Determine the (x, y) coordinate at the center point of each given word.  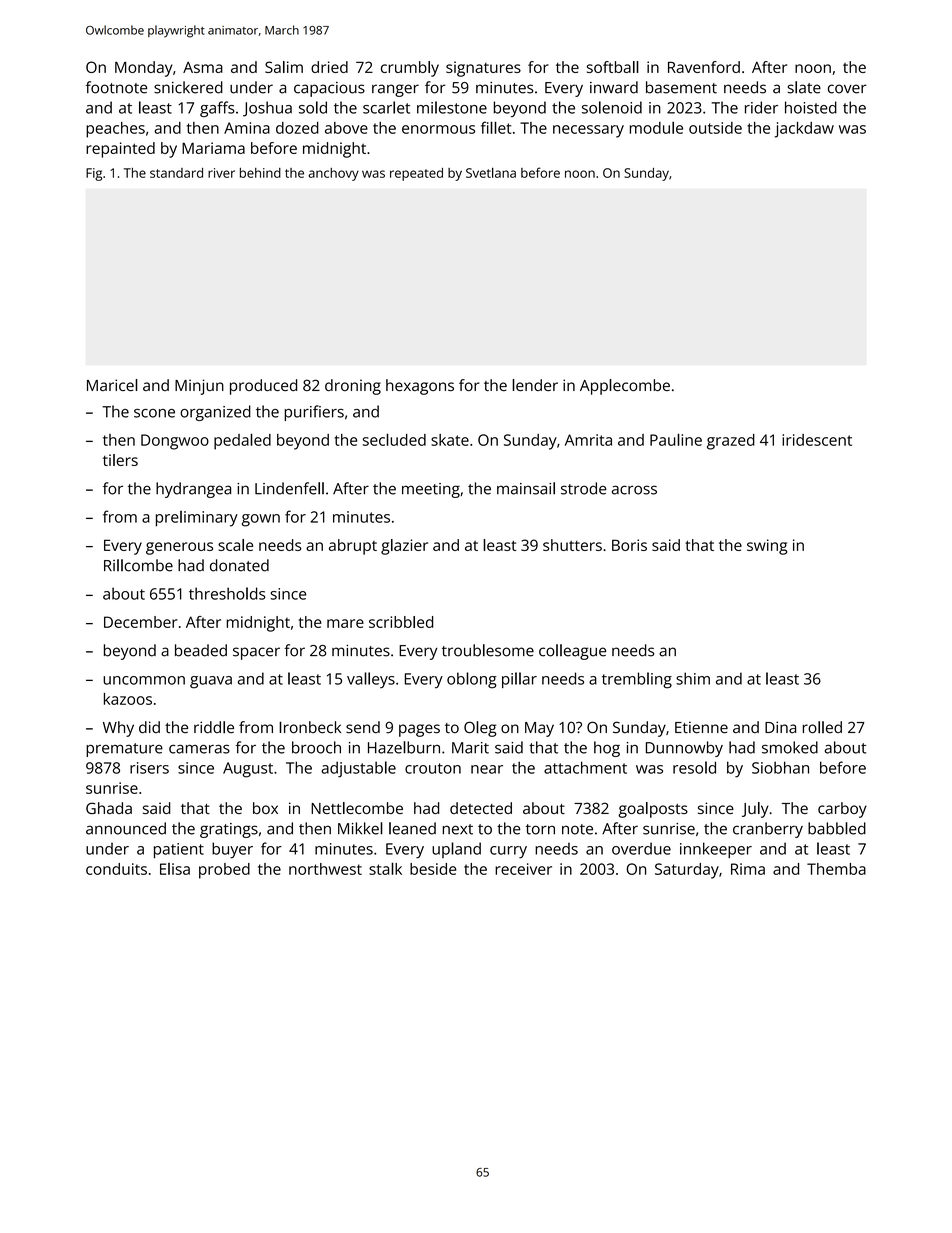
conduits (116, 869)
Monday (144, 69)
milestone (452, 107)
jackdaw (804, 130)
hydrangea (193, 490)
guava (211, 682)
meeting (431, 490)
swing (767, 547)
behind (260, 173)
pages (419, 730)
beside (433, 869)
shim (693, 678)
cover (847, 89)
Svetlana (491, 172)
